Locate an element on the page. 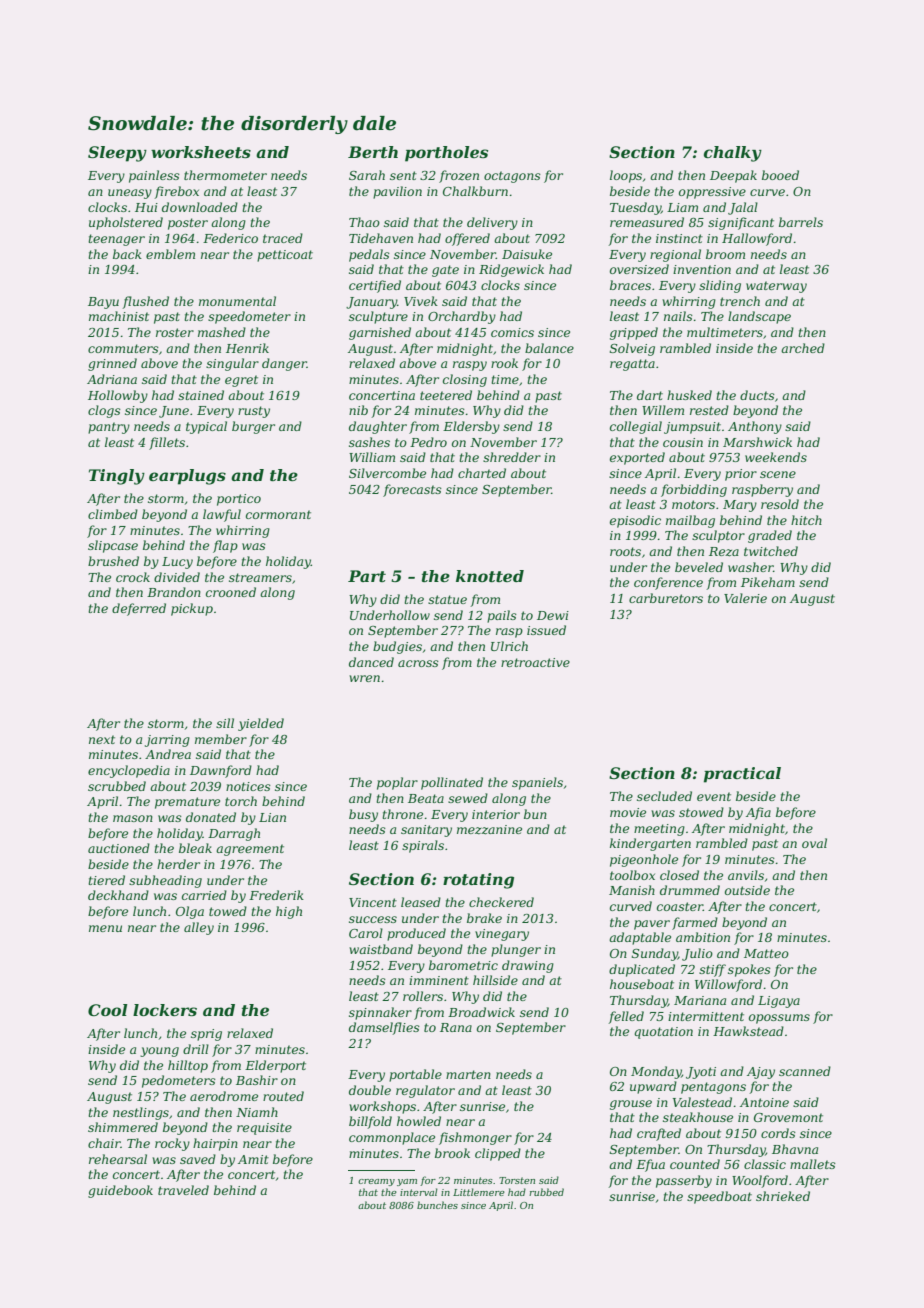 This document has height=1308, width=924. portholes is located at coordinates (446, 154).
